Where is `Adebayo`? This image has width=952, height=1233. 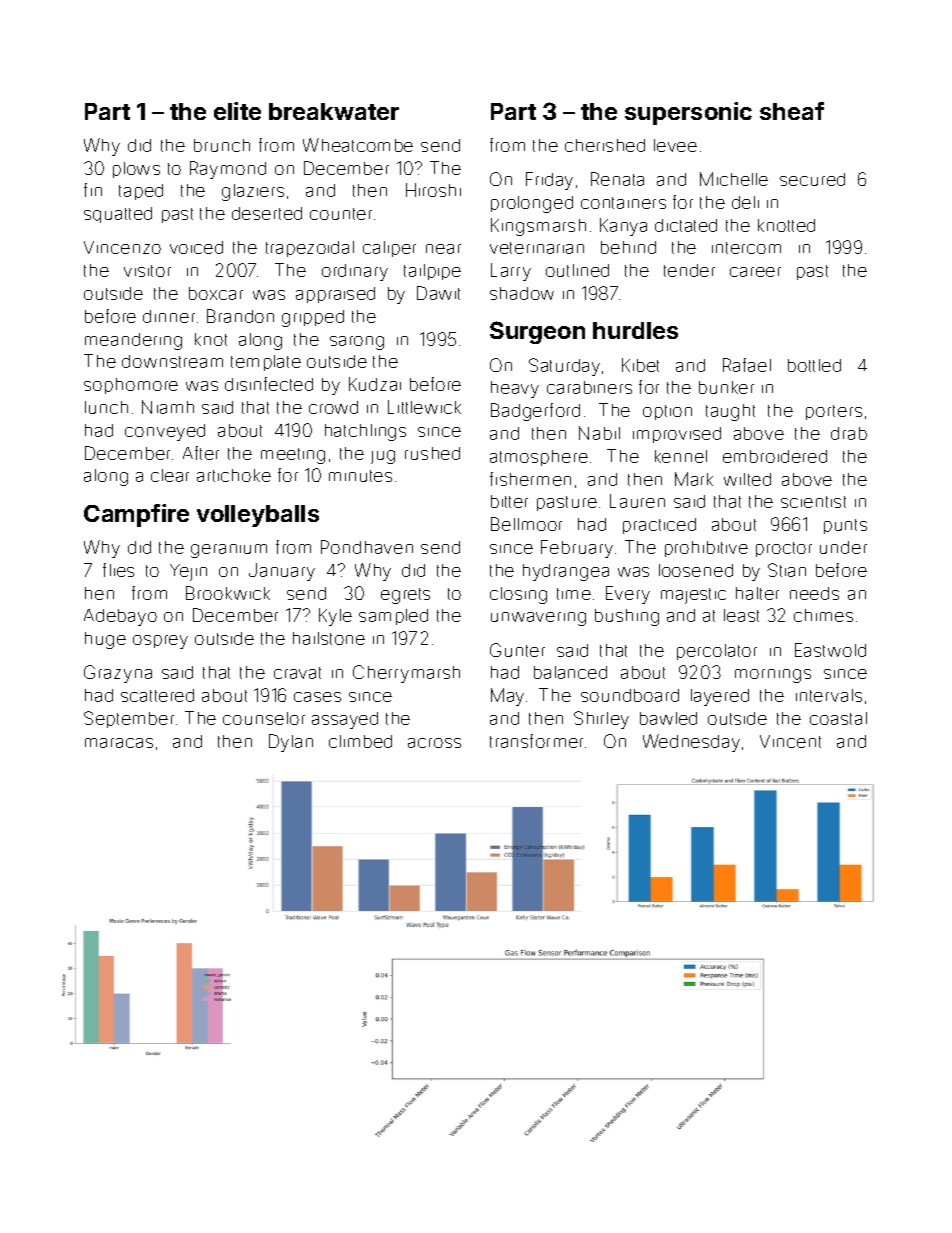
Adebayo is located at coordinates (120, 617).
